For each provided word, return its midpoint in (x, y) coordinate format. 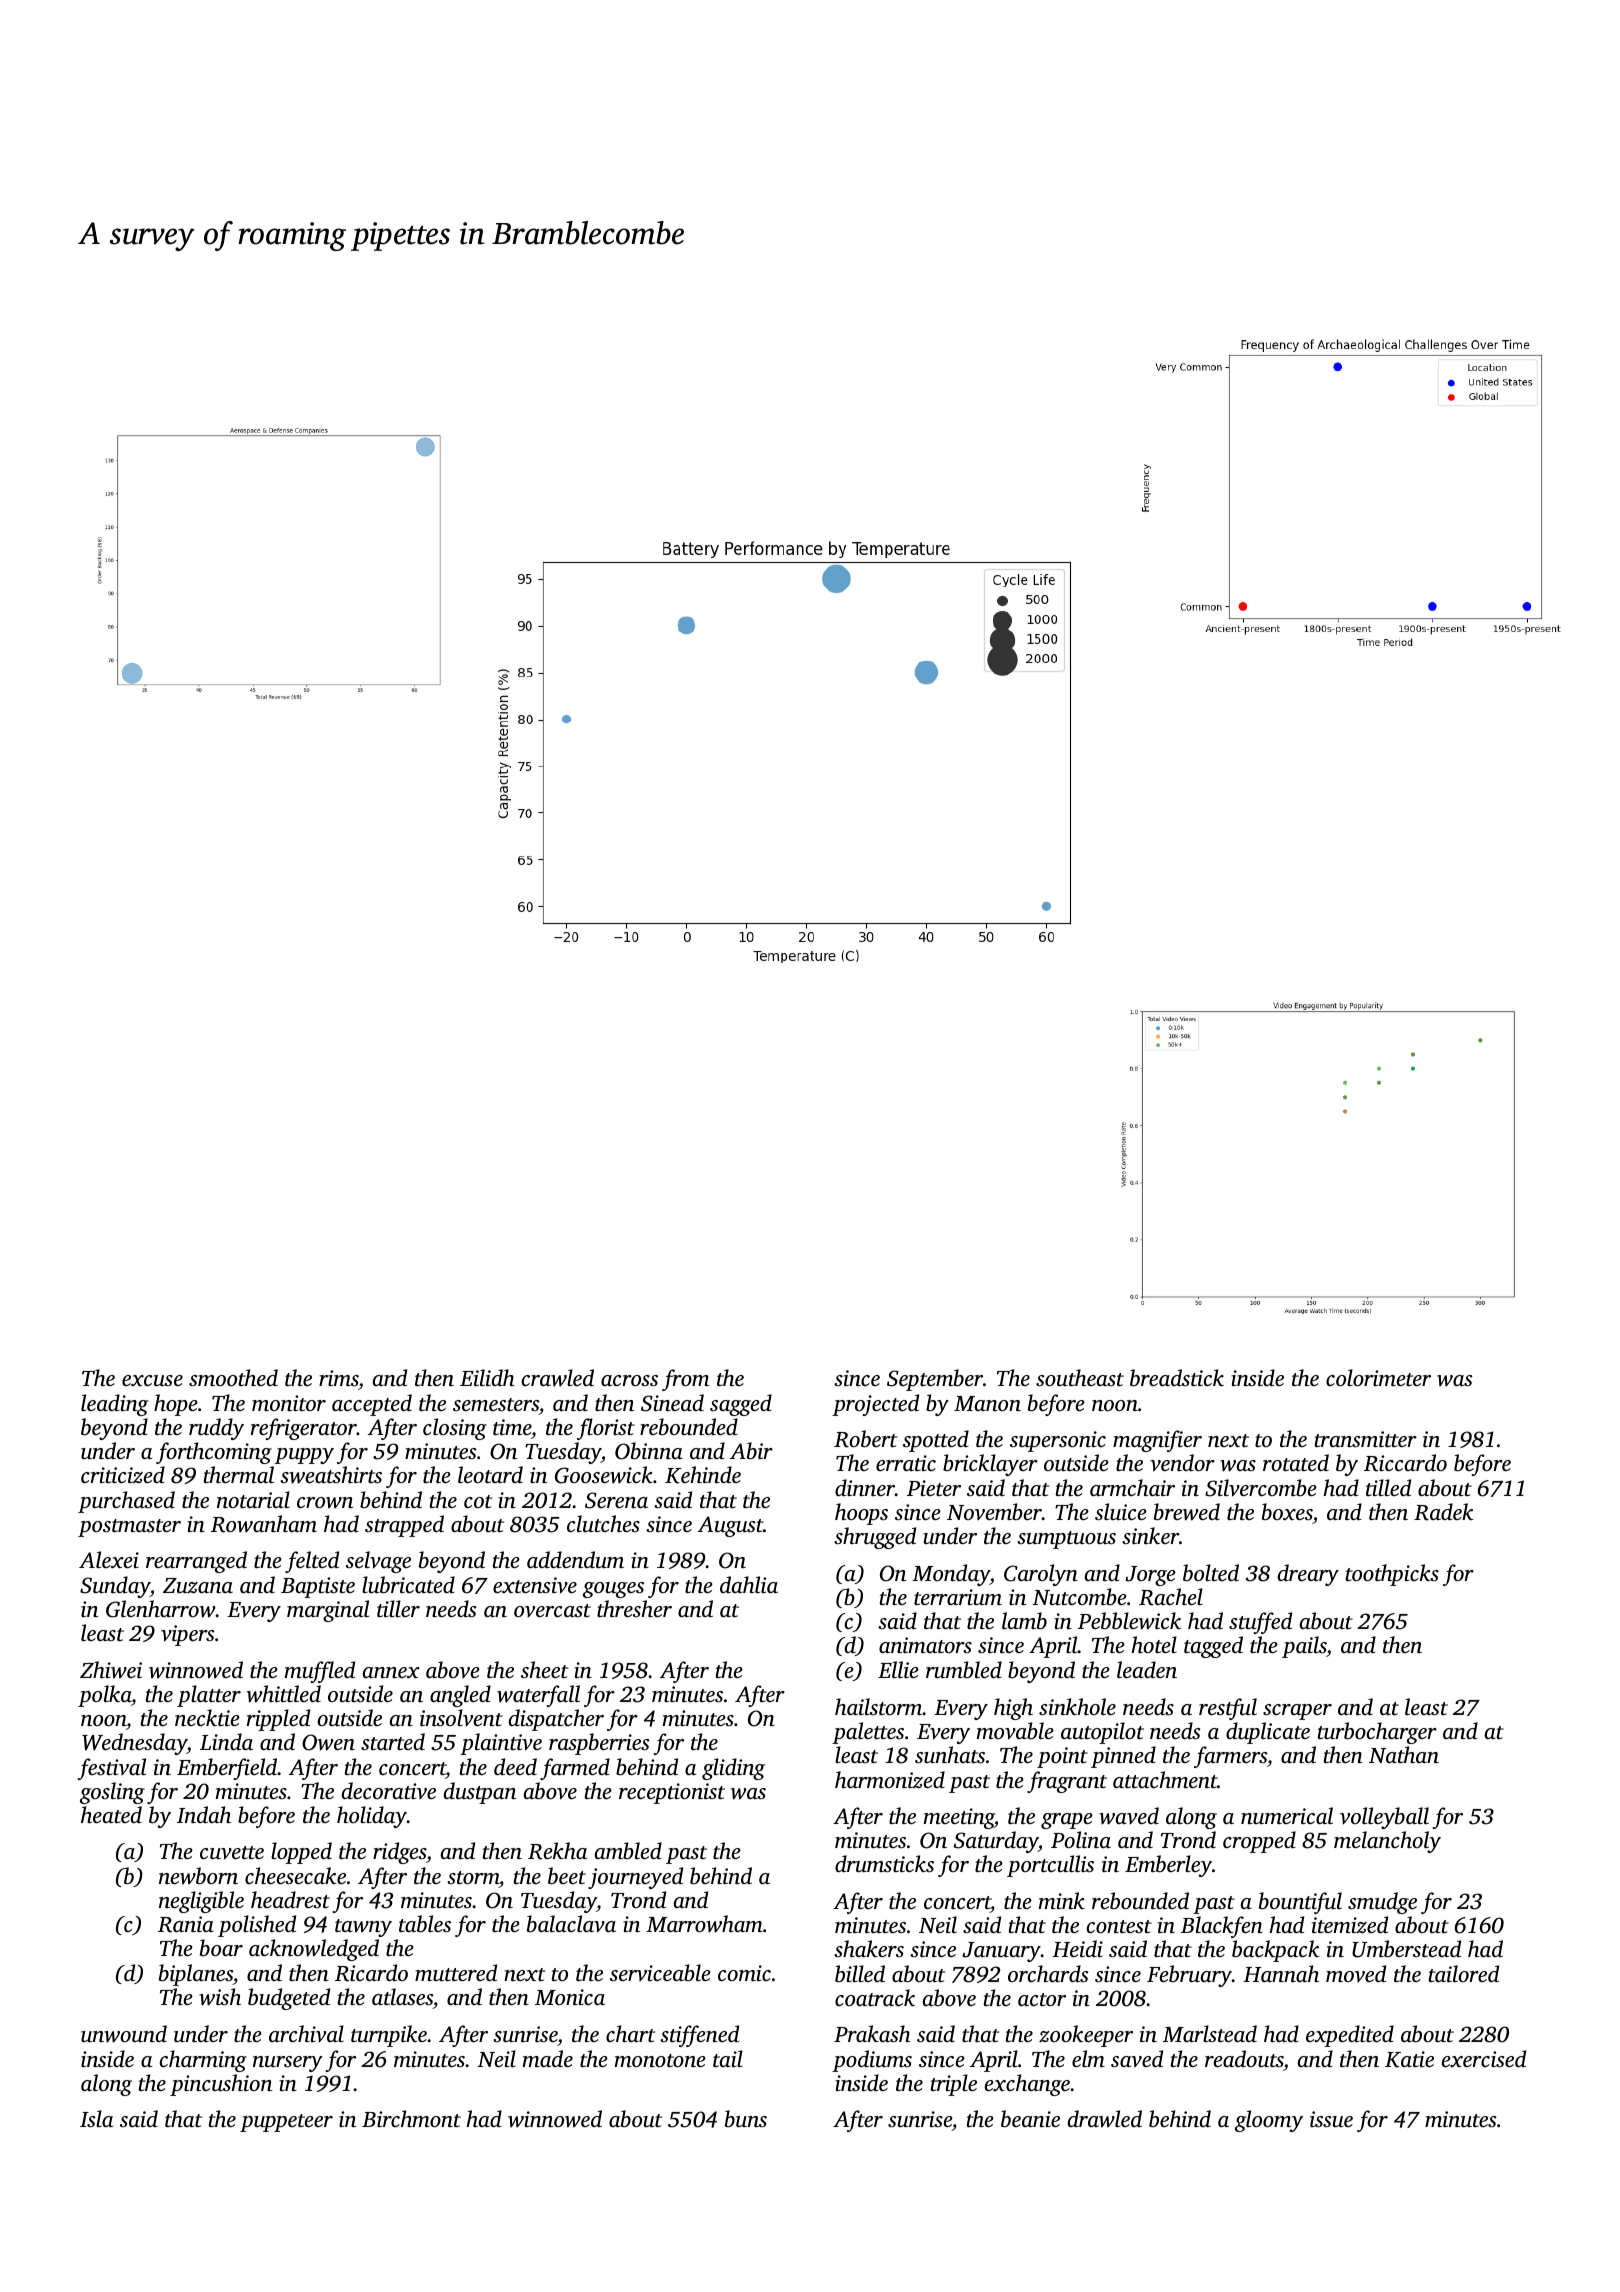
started (393, 1741)
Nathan (1404, 1754)
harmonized (890, 1779)
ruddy (216, 1429)
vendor (1182, 1463)
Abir (751, 1450)
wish (220, 1997)
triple (954, 2085)
